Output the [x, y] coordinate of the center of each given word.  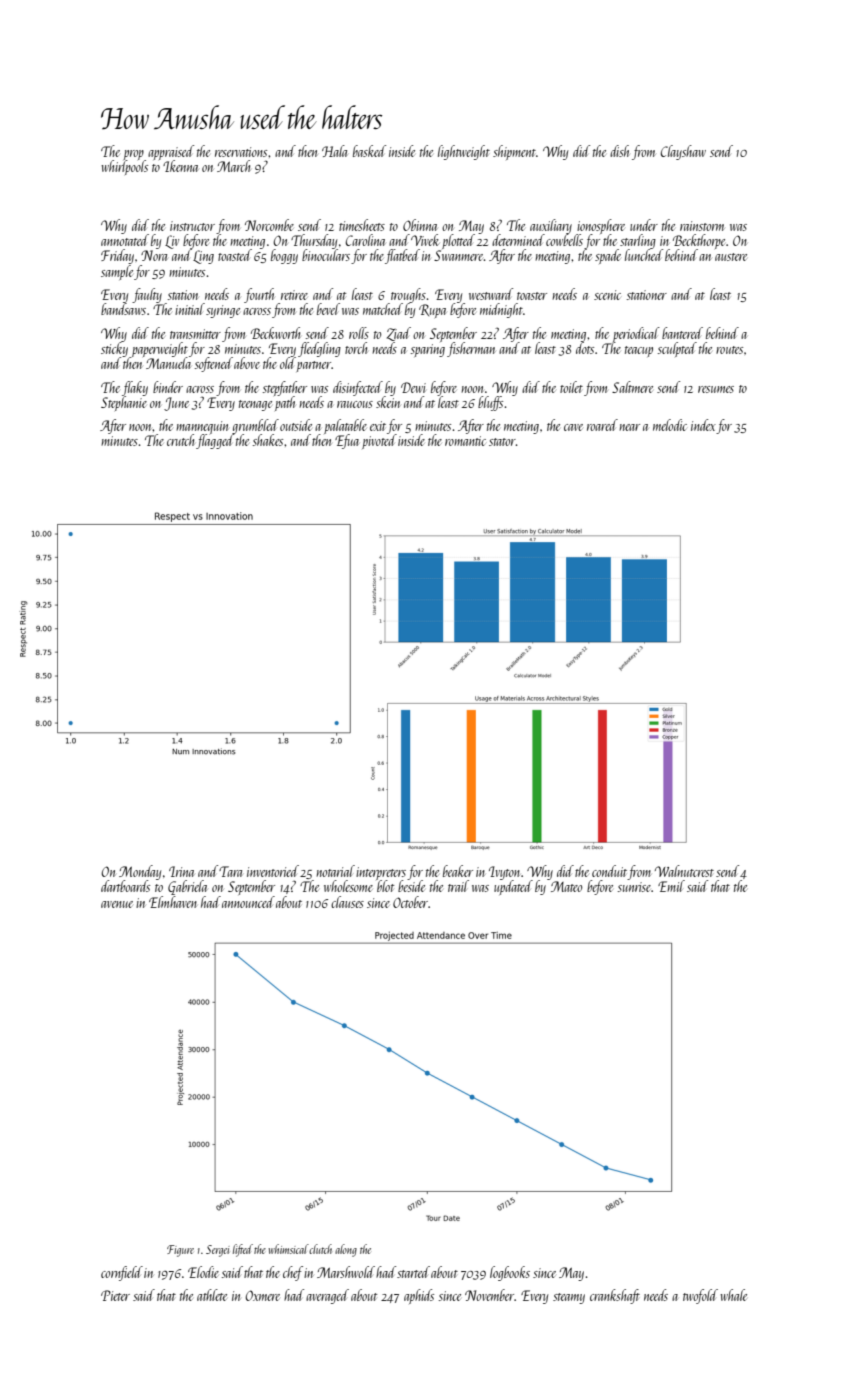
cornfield [122, 1273]
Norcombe [269, 225]
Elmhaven [173, 902]
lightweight [464, 152]
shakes [267, 440]
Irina [181, 871]
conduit [609, 871]
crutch [180, 440]
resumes [716, 389]
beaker [458, 871]
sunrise [634, 887]
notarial [336, 871]
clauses [347, 902]
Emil [671, 886]
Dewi [413, 387]
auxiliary [551, 226]
